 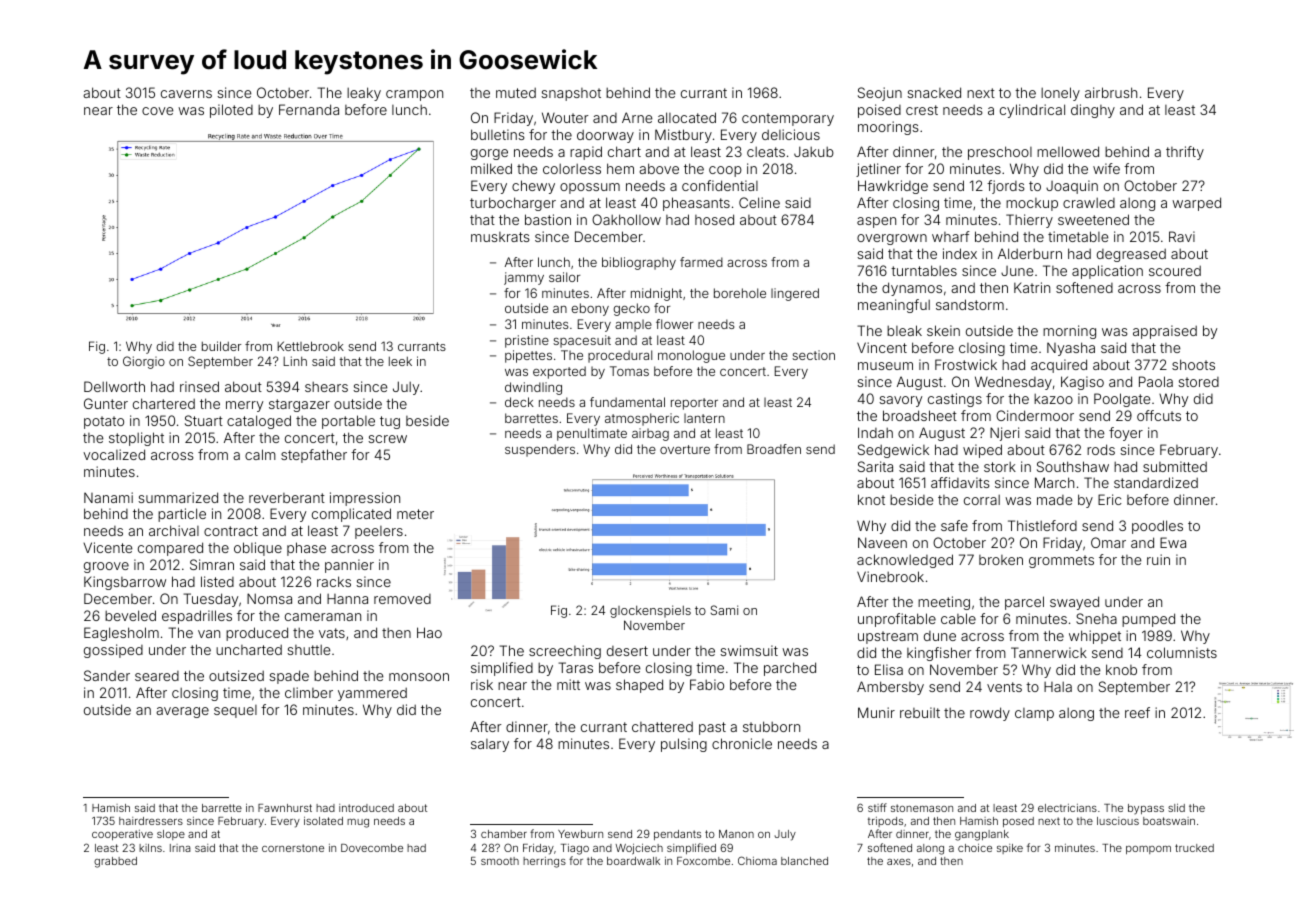 What do you see at coordinates (231, 111) in the page?
I see `piloted` at bounding box center [231, 111].
